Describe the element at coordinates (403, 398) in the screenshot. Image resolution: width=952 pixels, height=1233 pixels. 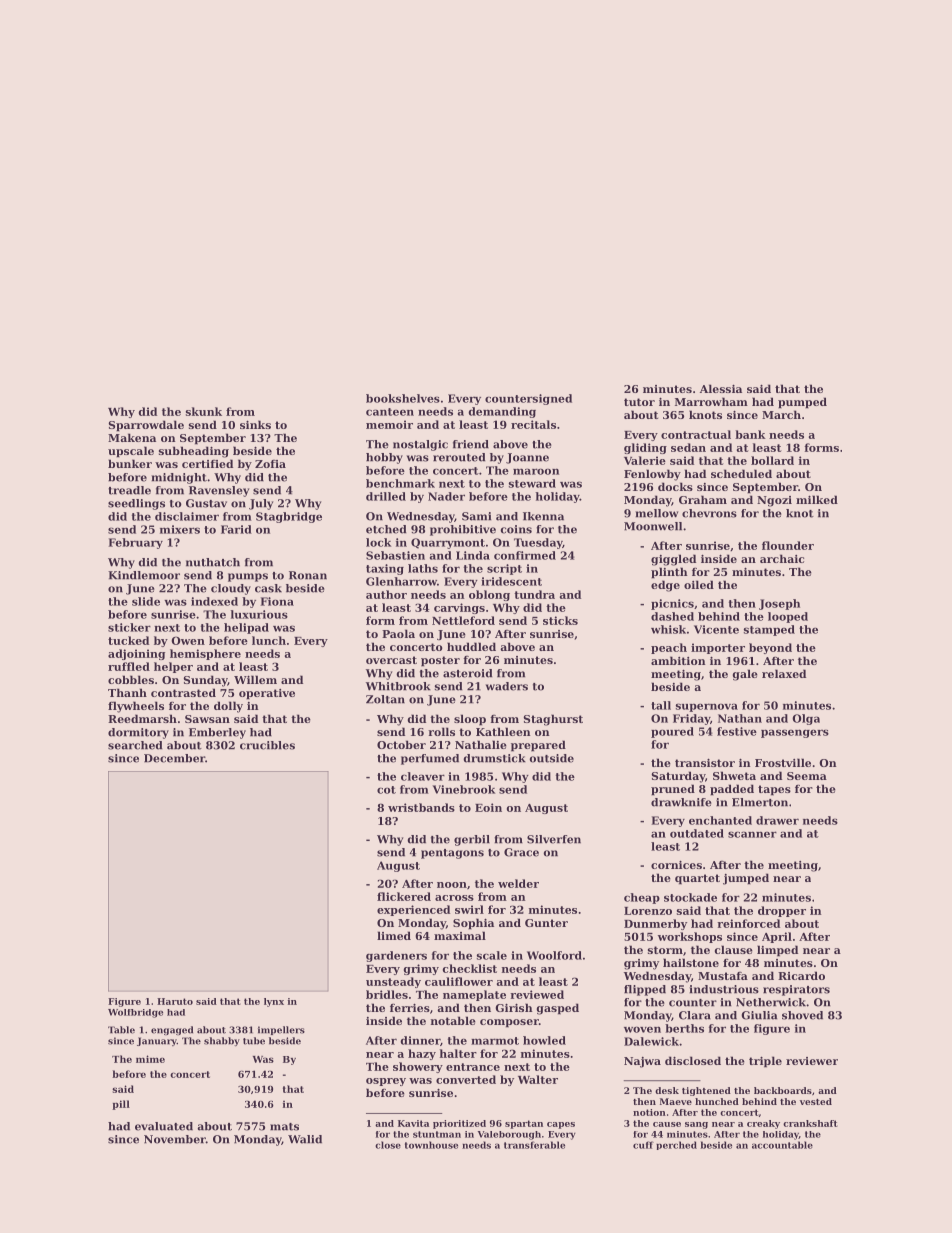
I see `bookshelves` at that location.
